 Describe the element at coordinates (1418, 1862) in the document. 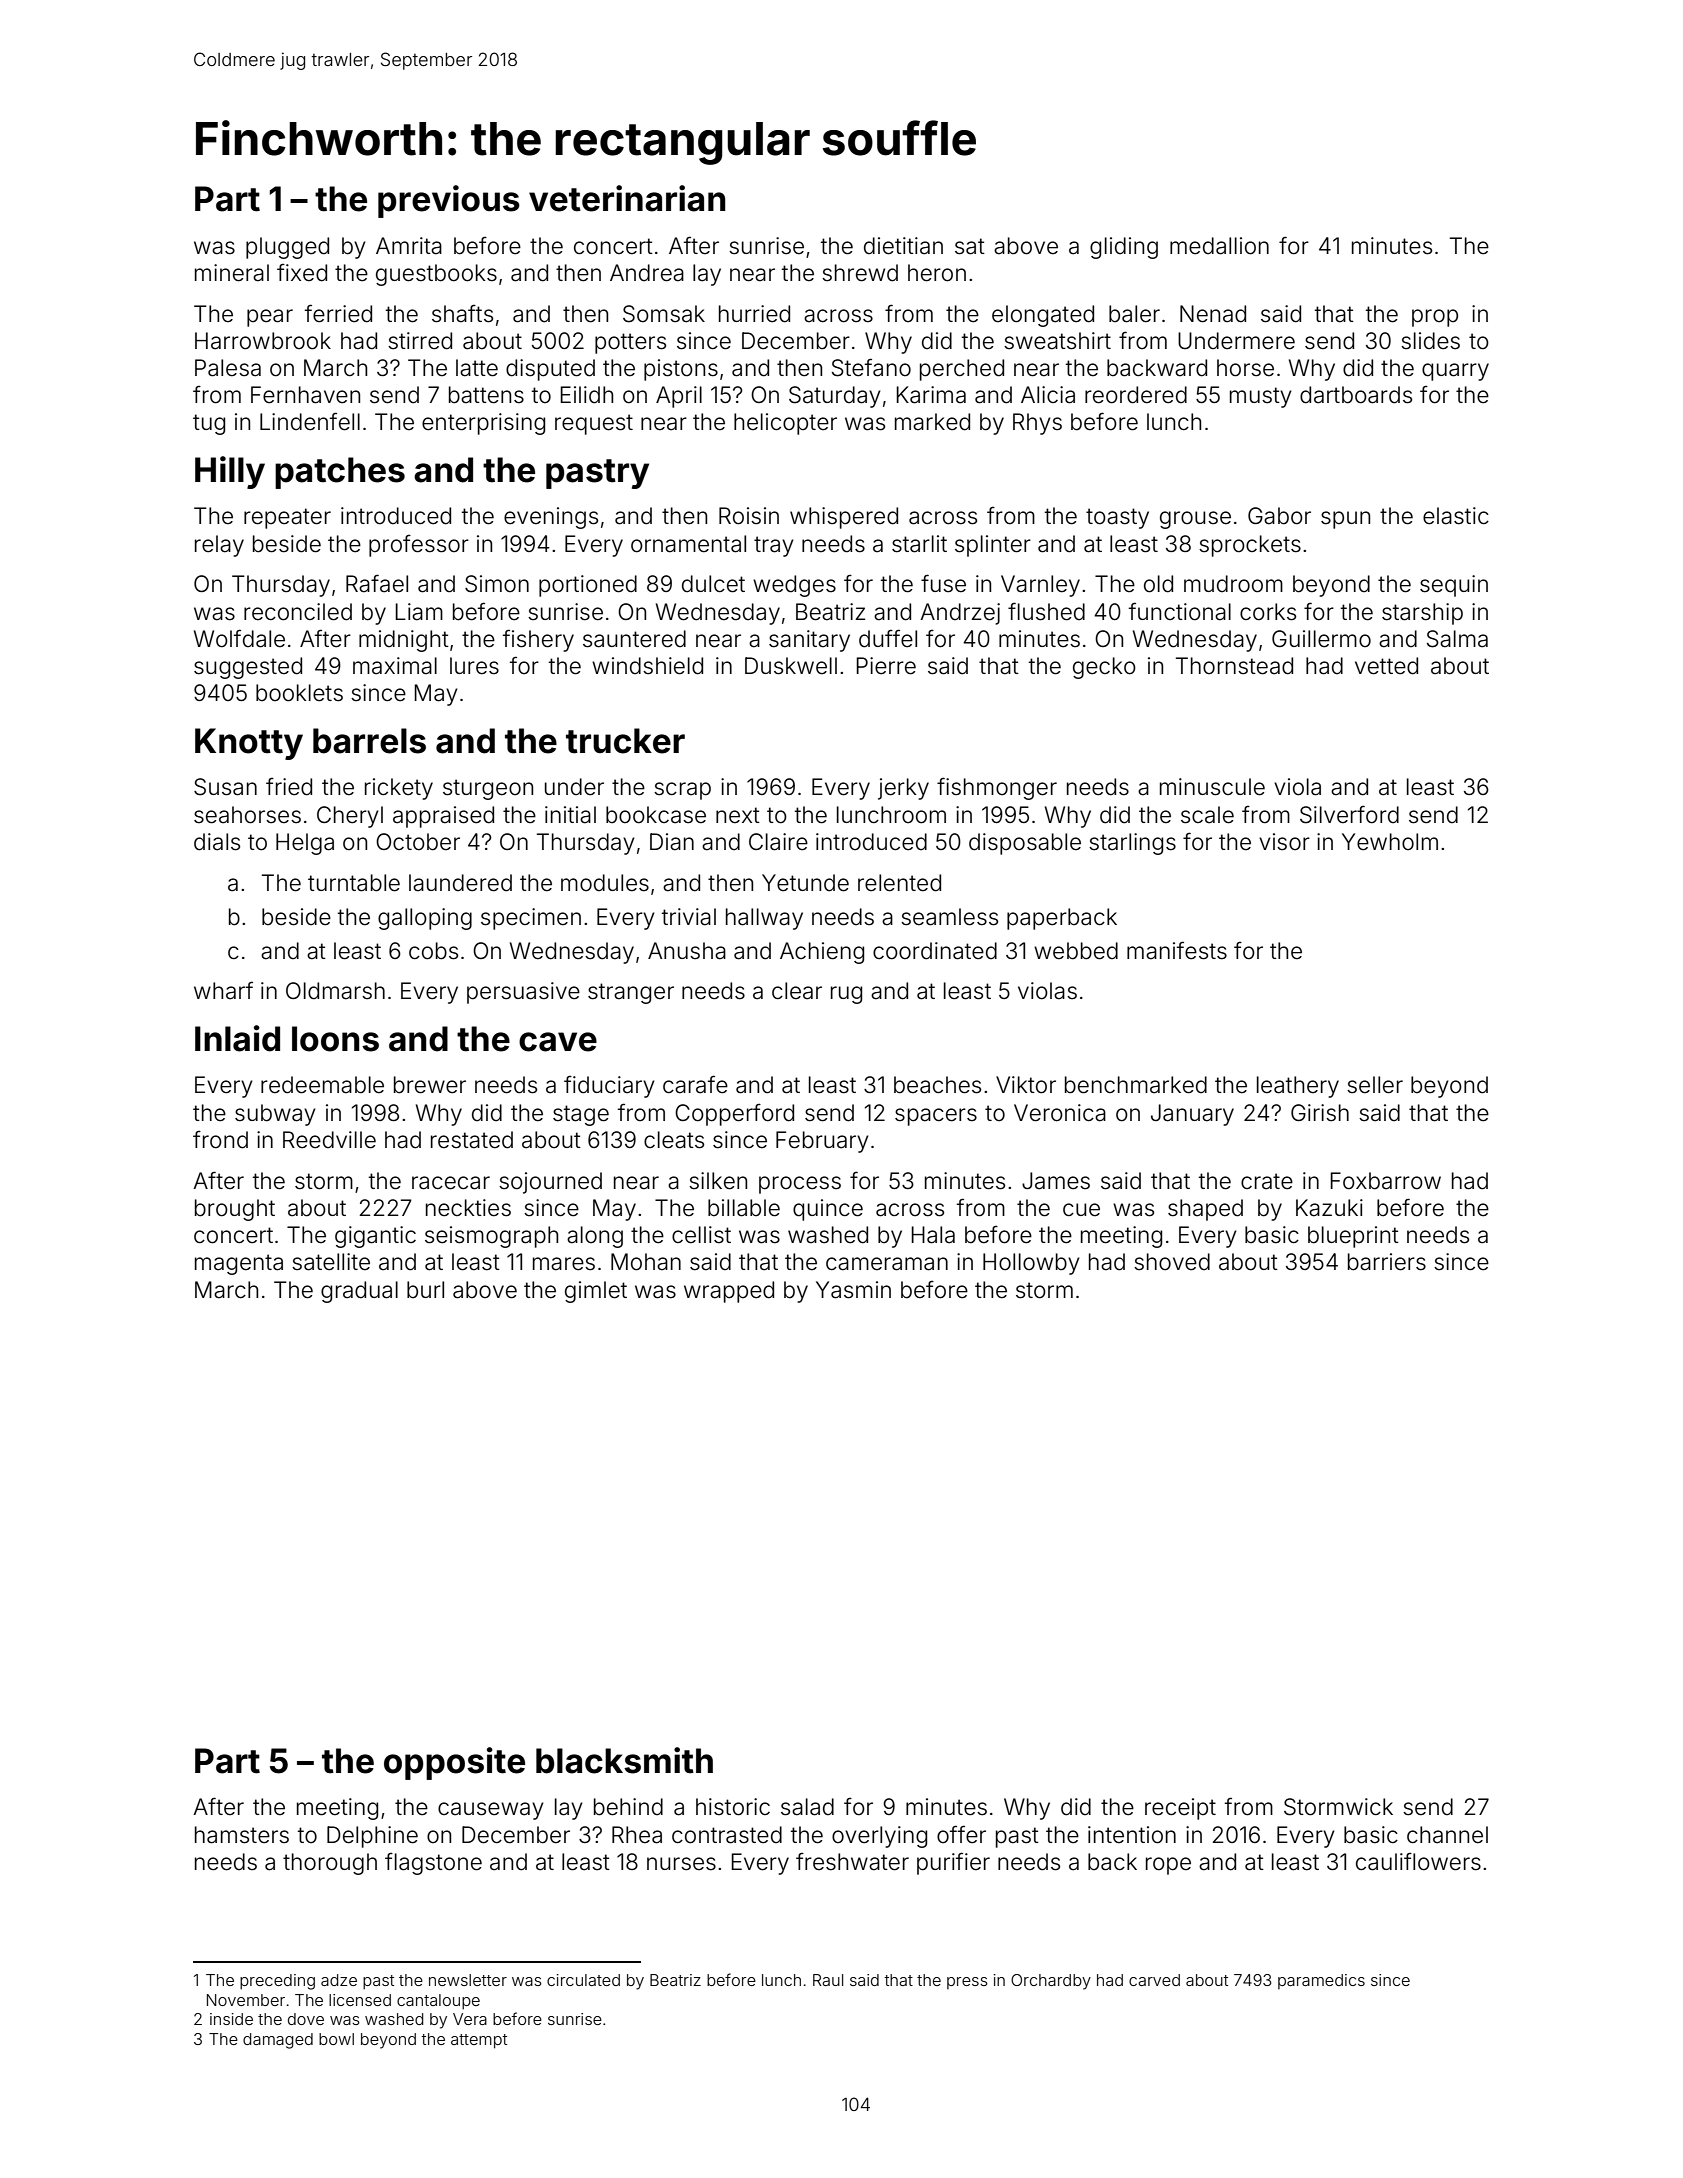

I see `cauliflowers` at that location.
